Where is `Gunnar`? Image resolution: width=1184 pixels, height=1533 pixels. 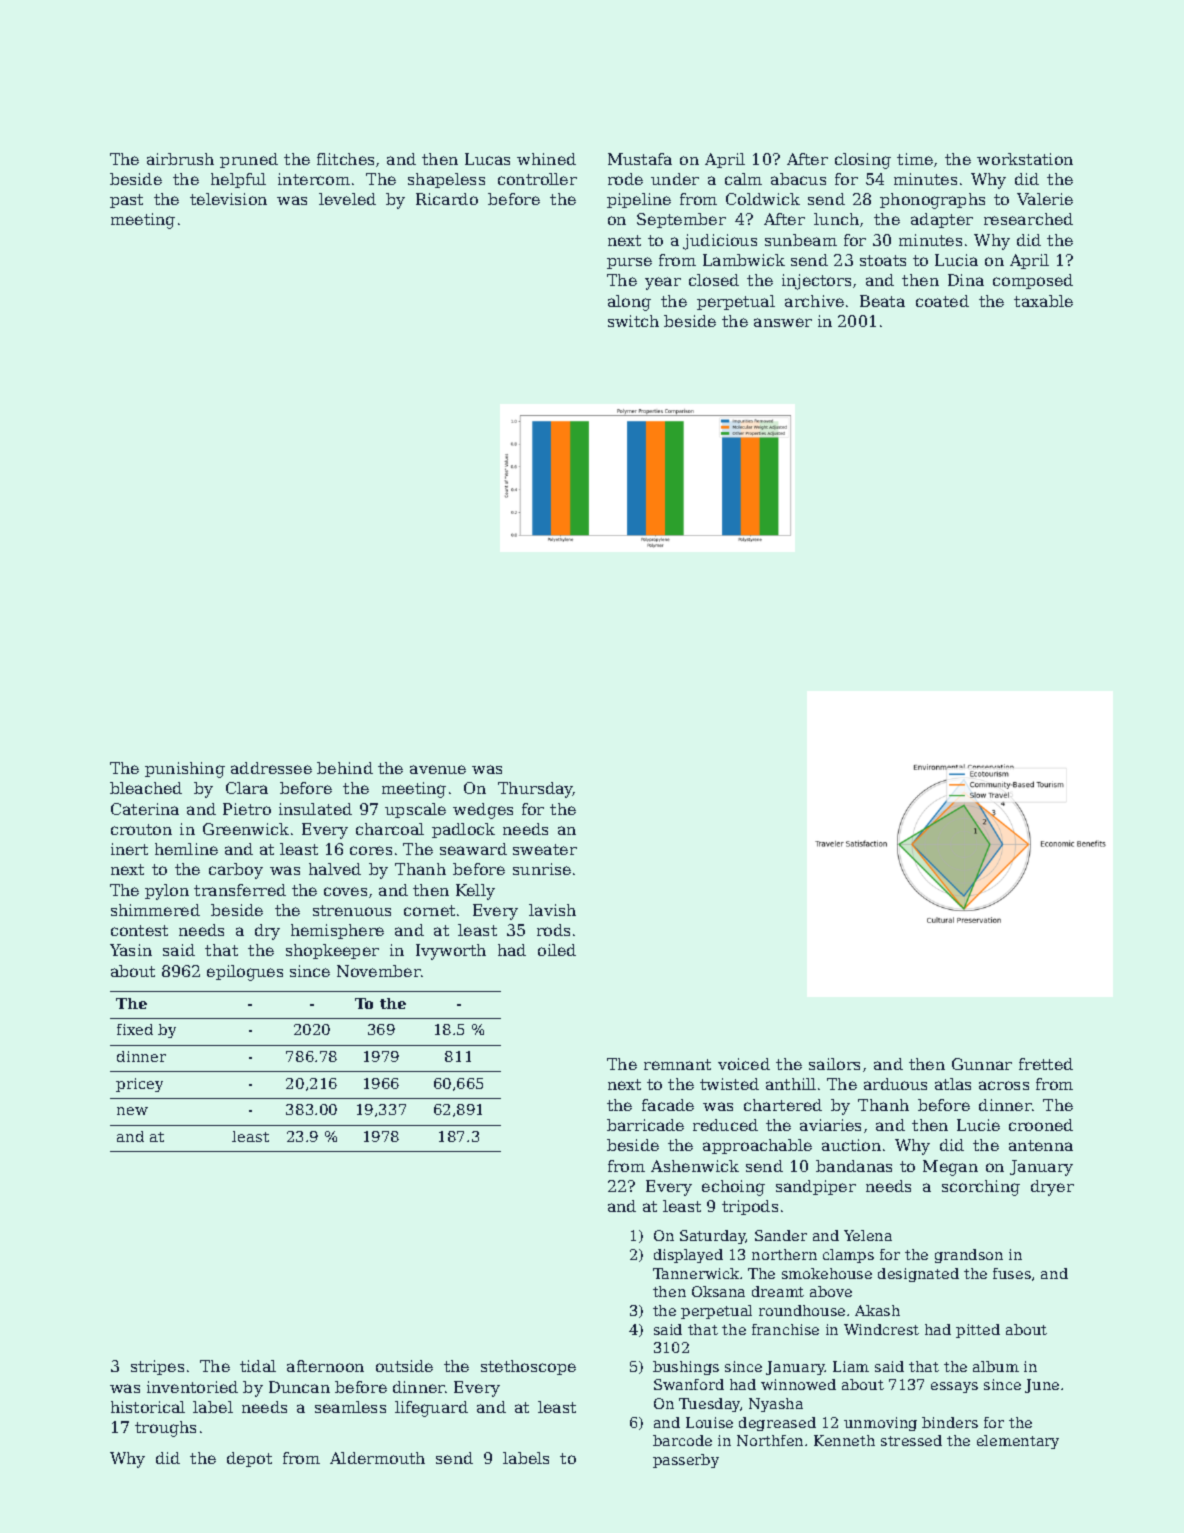 Gunnar is located at coordinates (982, 1064).
